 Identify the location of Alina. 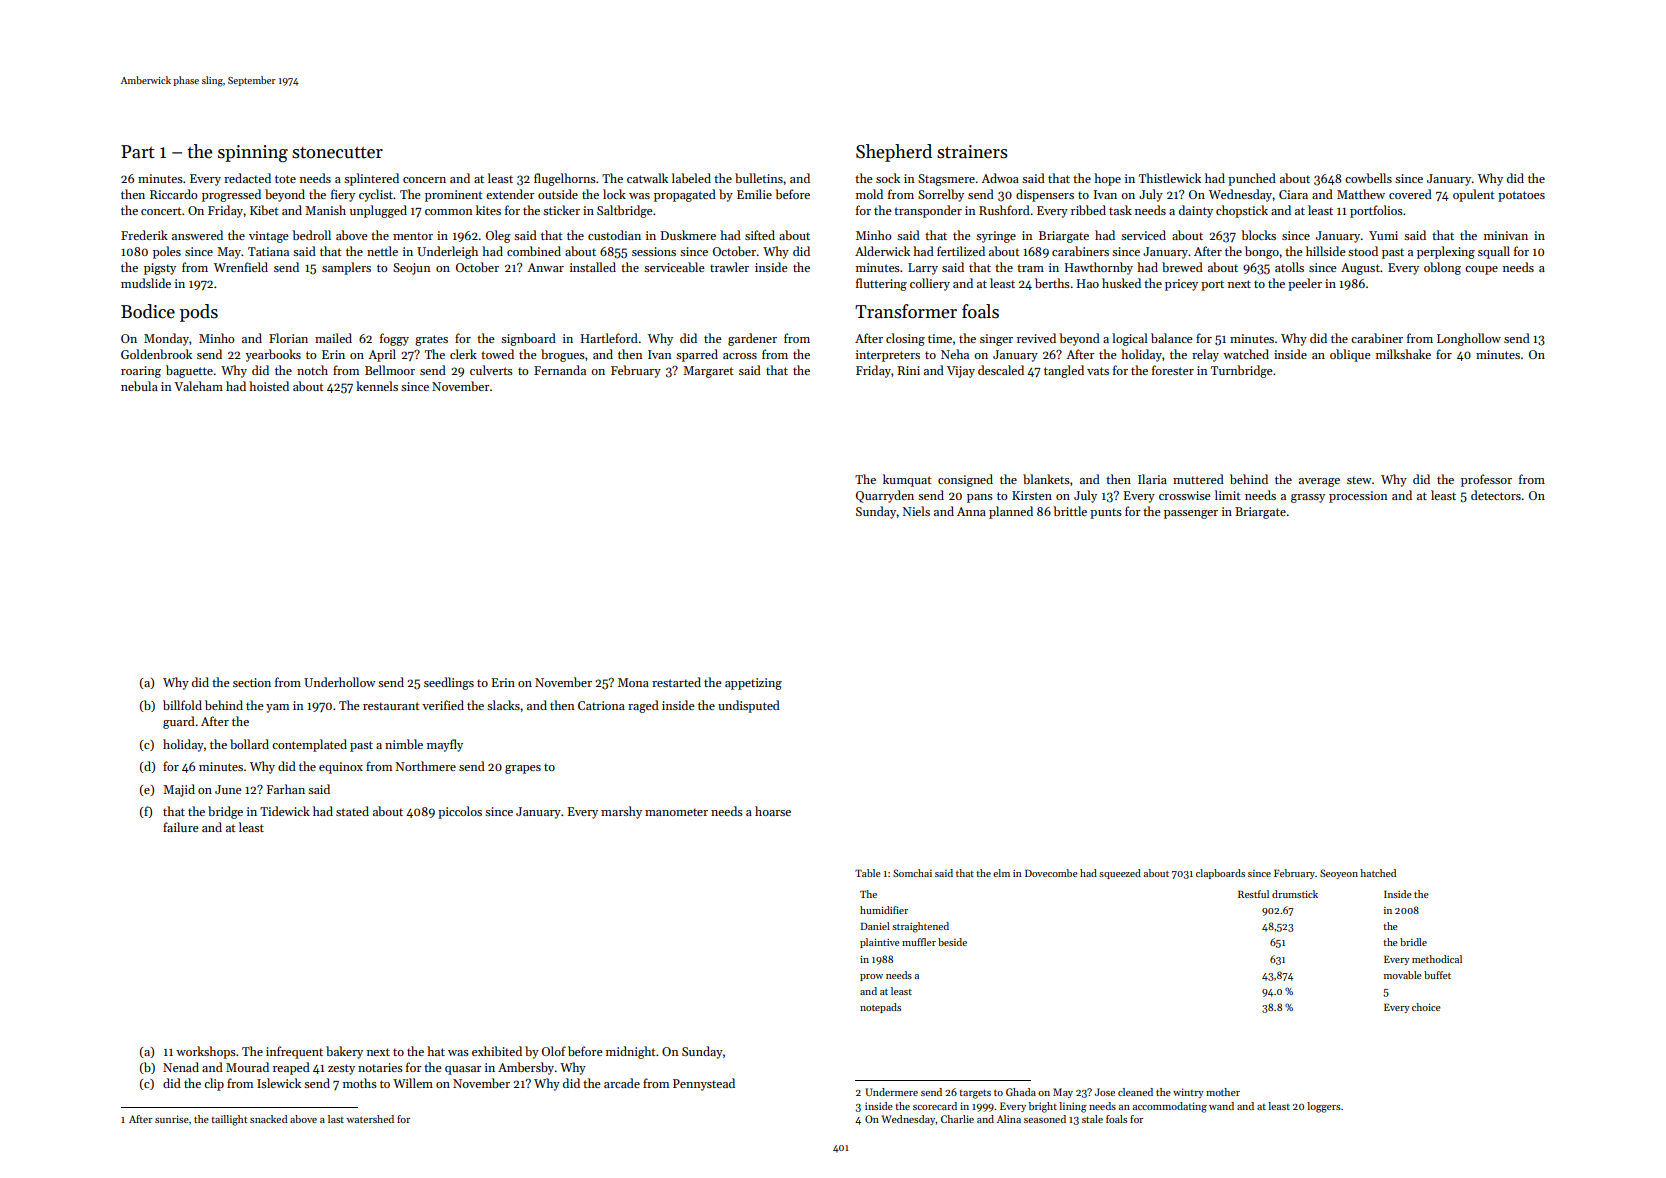
(1009, 1119).
